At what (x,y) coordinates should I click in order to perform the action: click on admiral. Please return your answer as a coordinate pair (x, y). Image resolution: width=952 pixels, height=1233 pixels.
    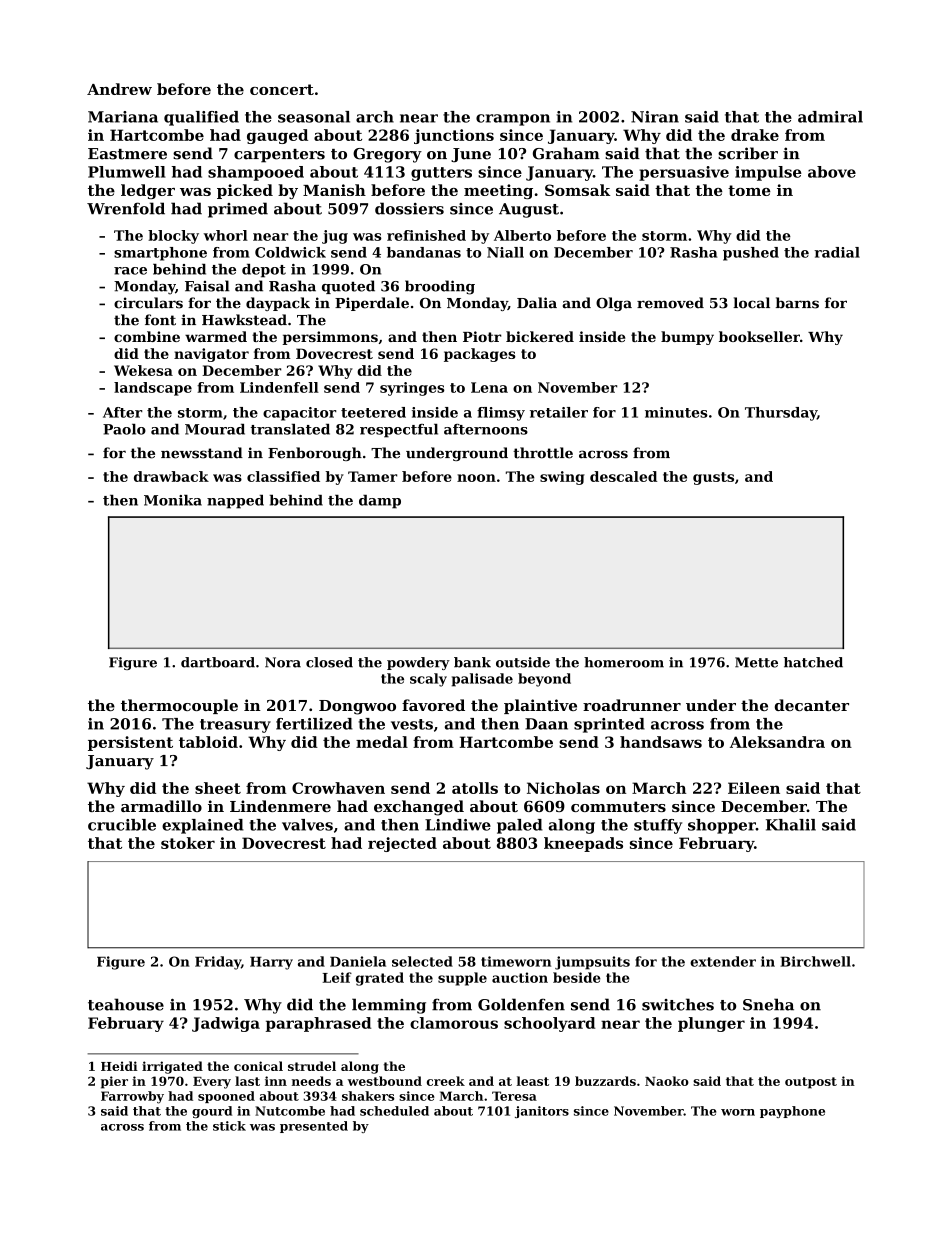
    Looking at the image, I should click on (830, 117).
